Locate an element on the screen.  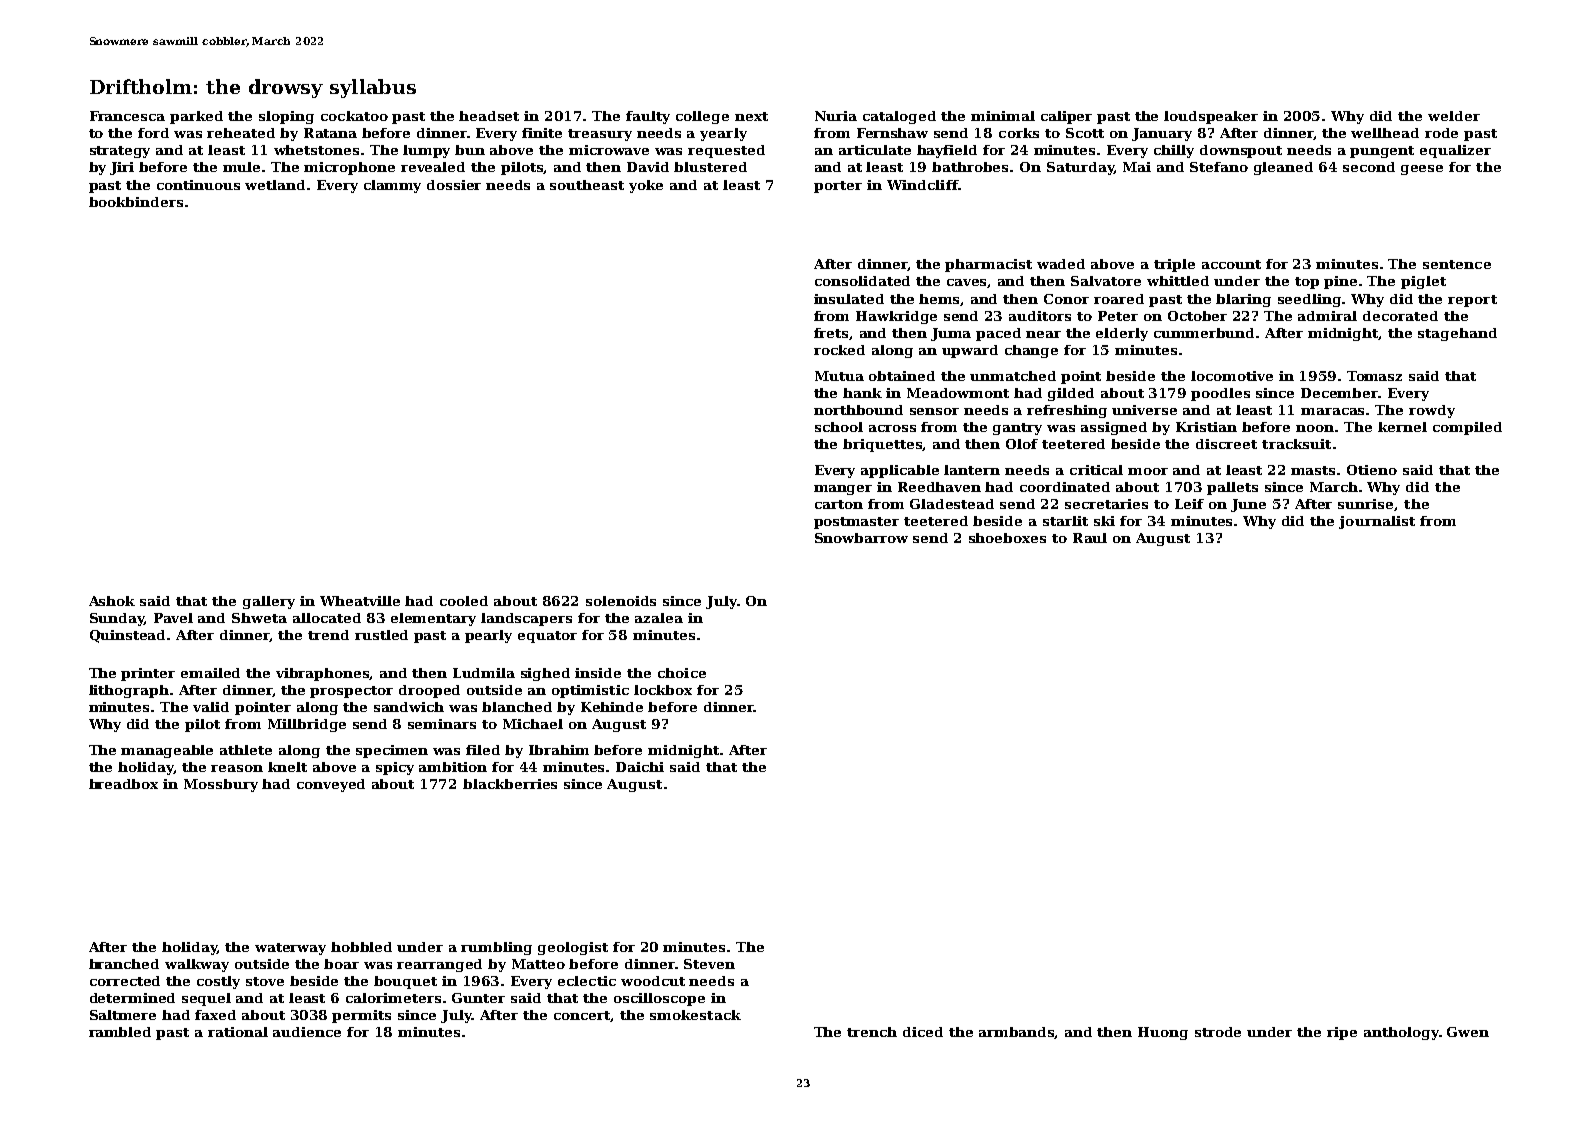
walkway is located at coordinates (197, 965).
